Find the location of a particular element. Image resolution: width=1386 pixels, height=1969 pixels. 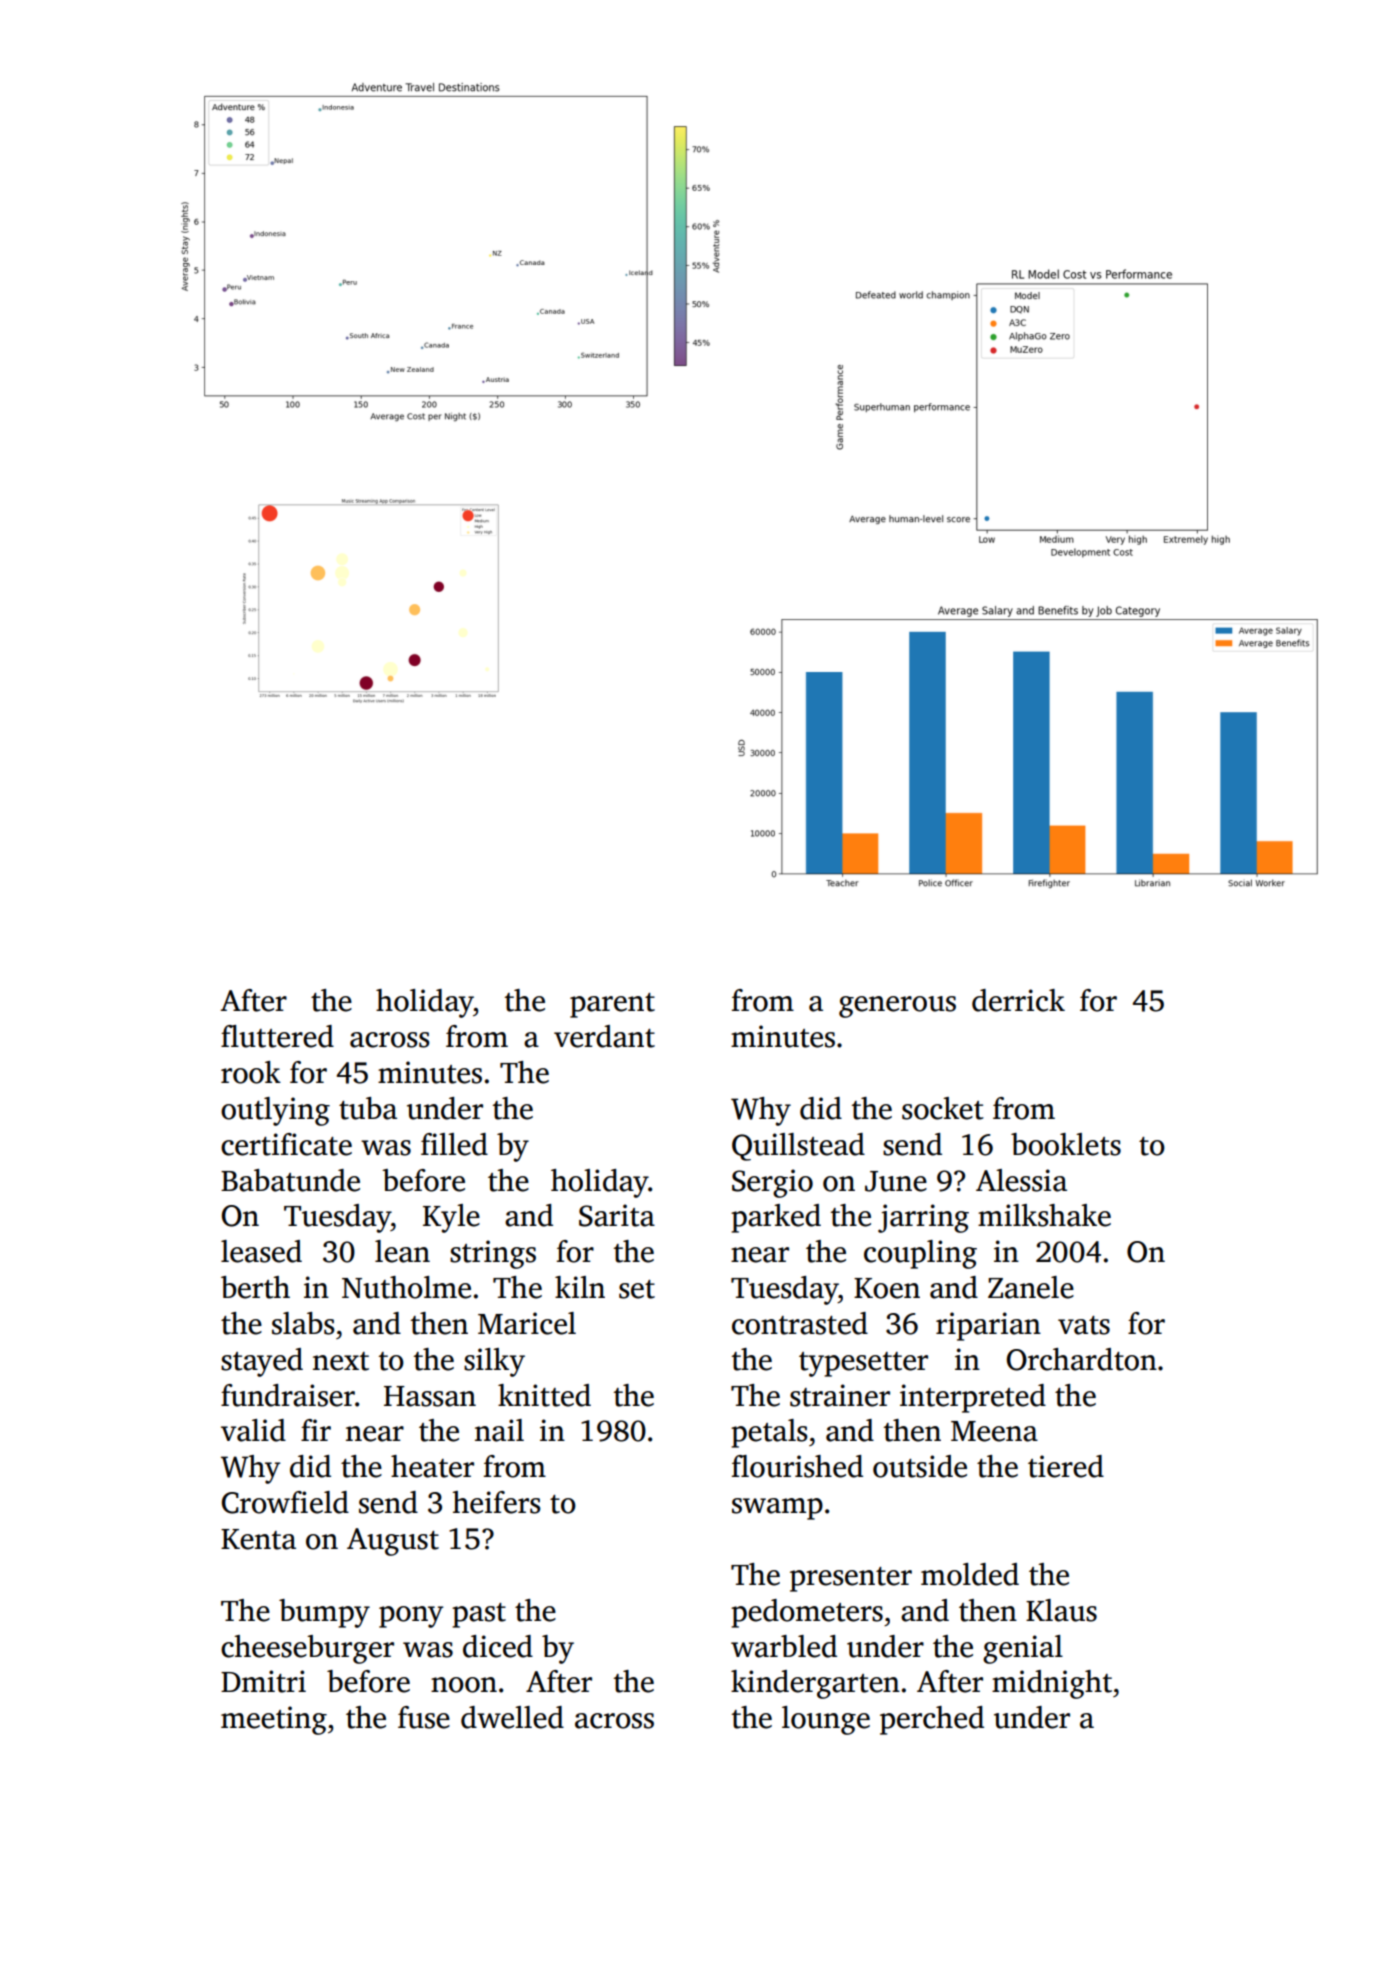

milkshake is located at coordinates (1044, 1215).
